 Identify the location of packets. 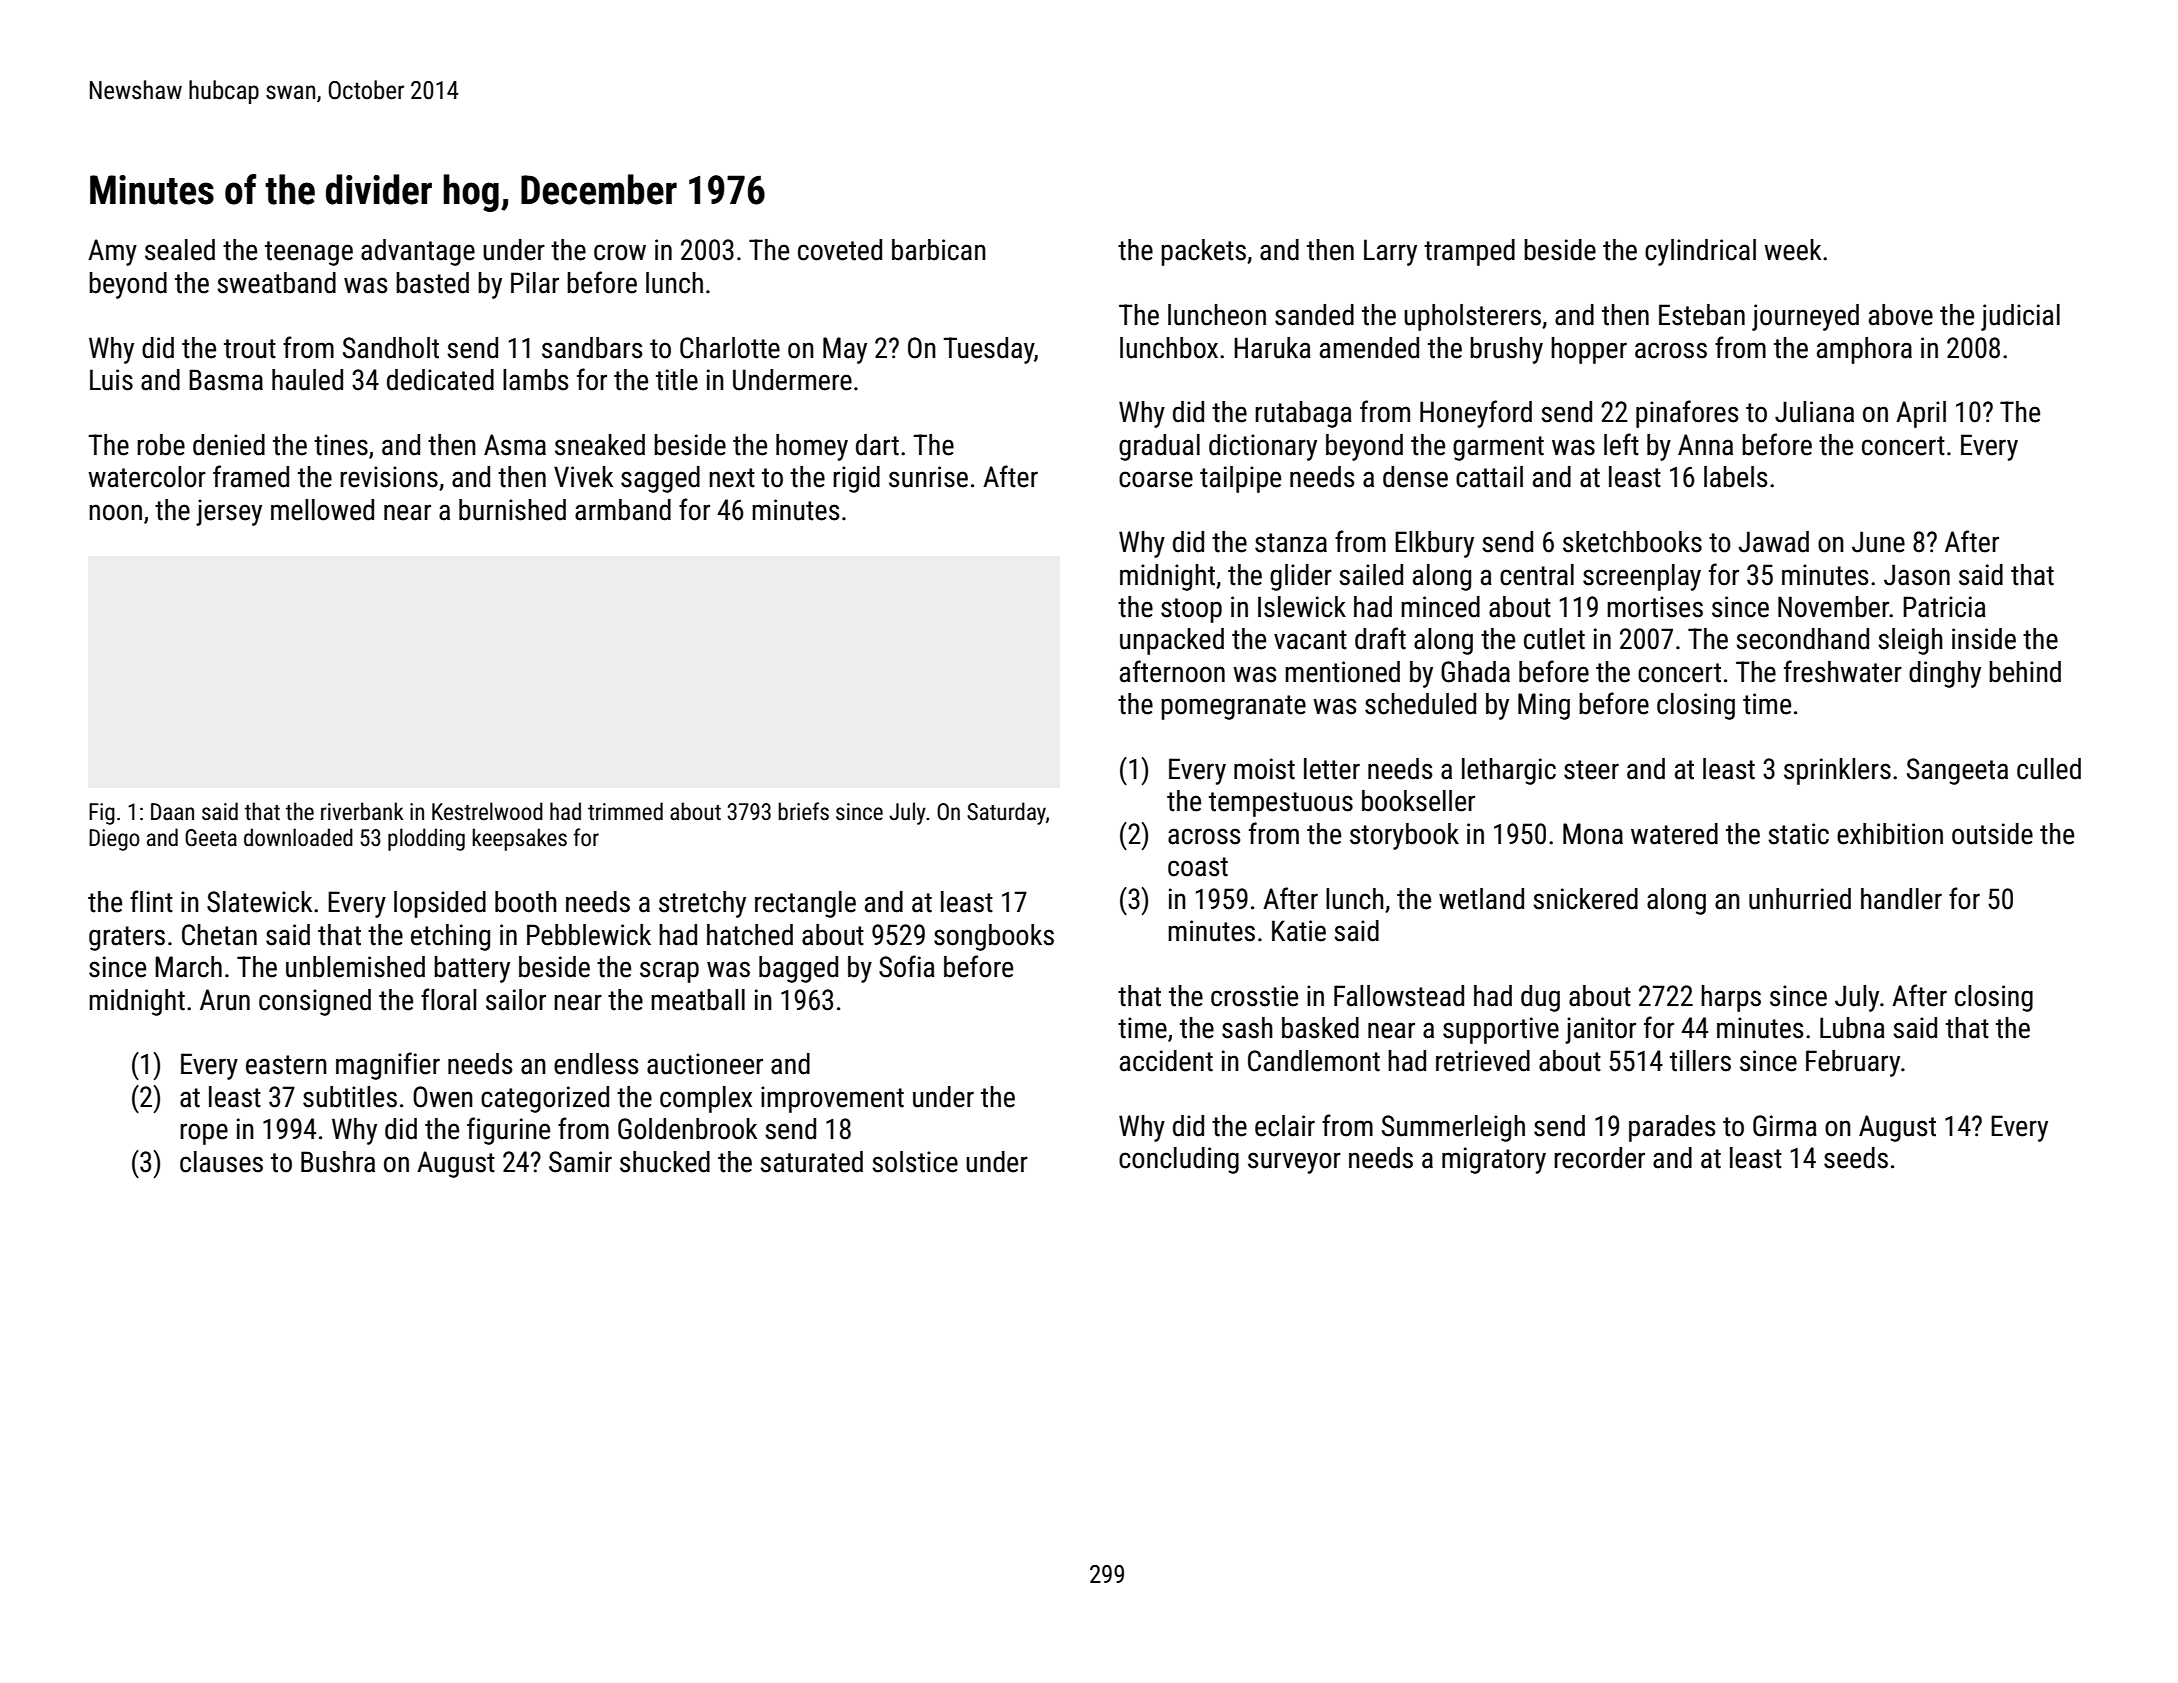
(1203, 252).
